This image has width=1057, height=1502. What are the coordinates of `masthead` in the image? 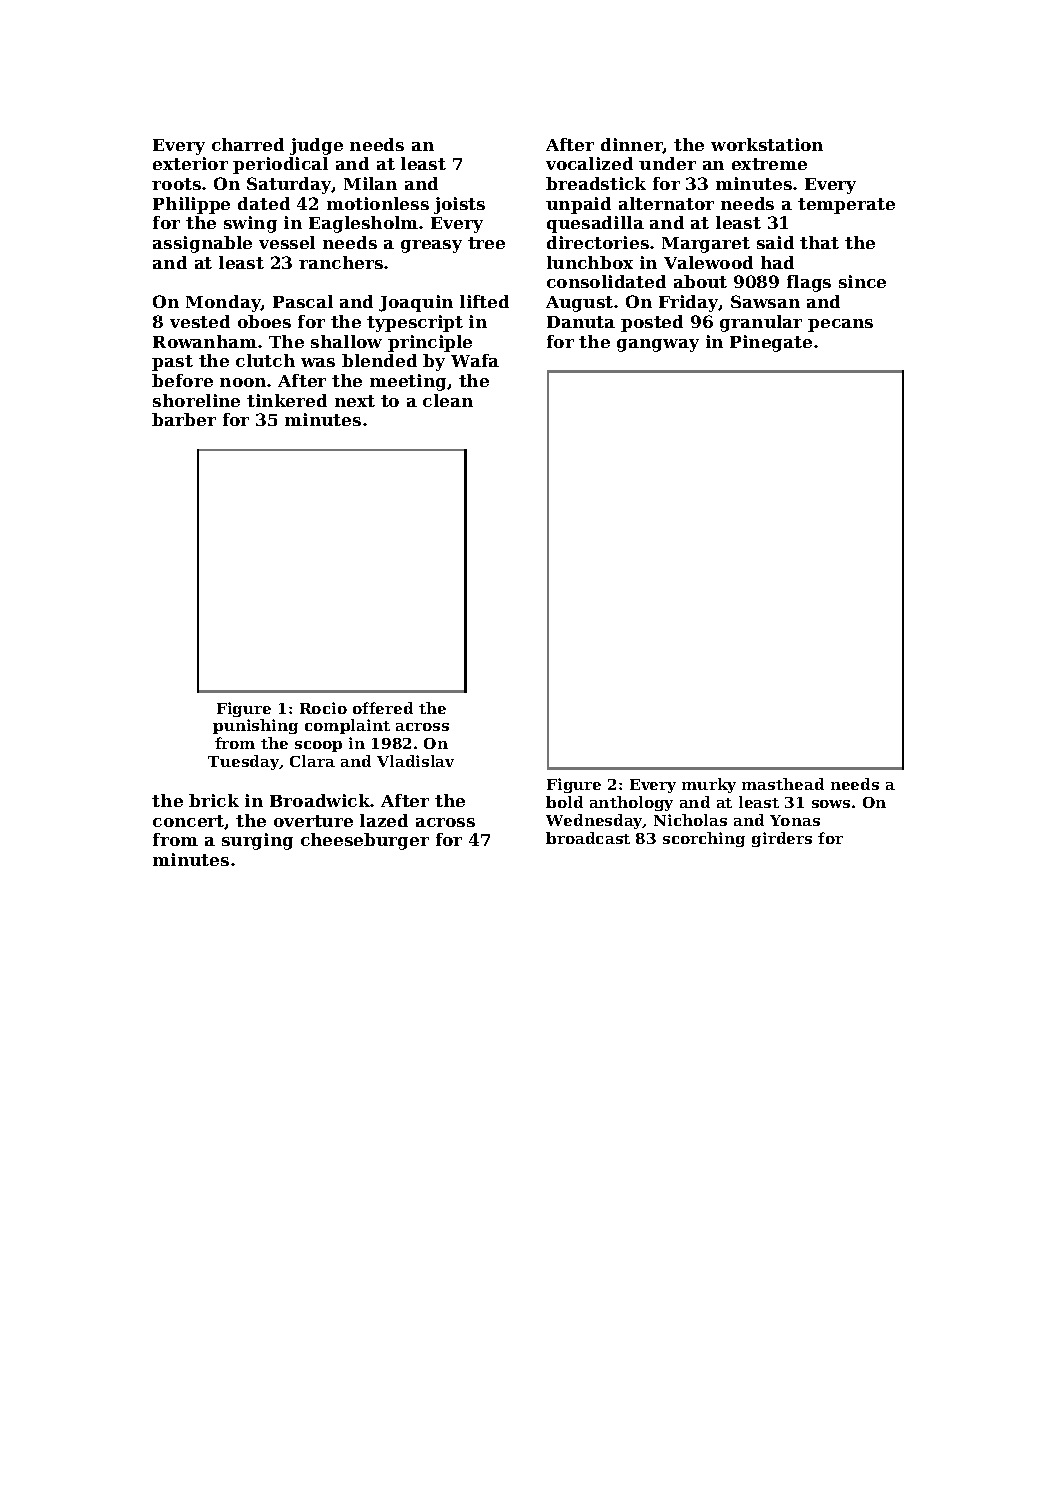 It's located at (783, 784).
